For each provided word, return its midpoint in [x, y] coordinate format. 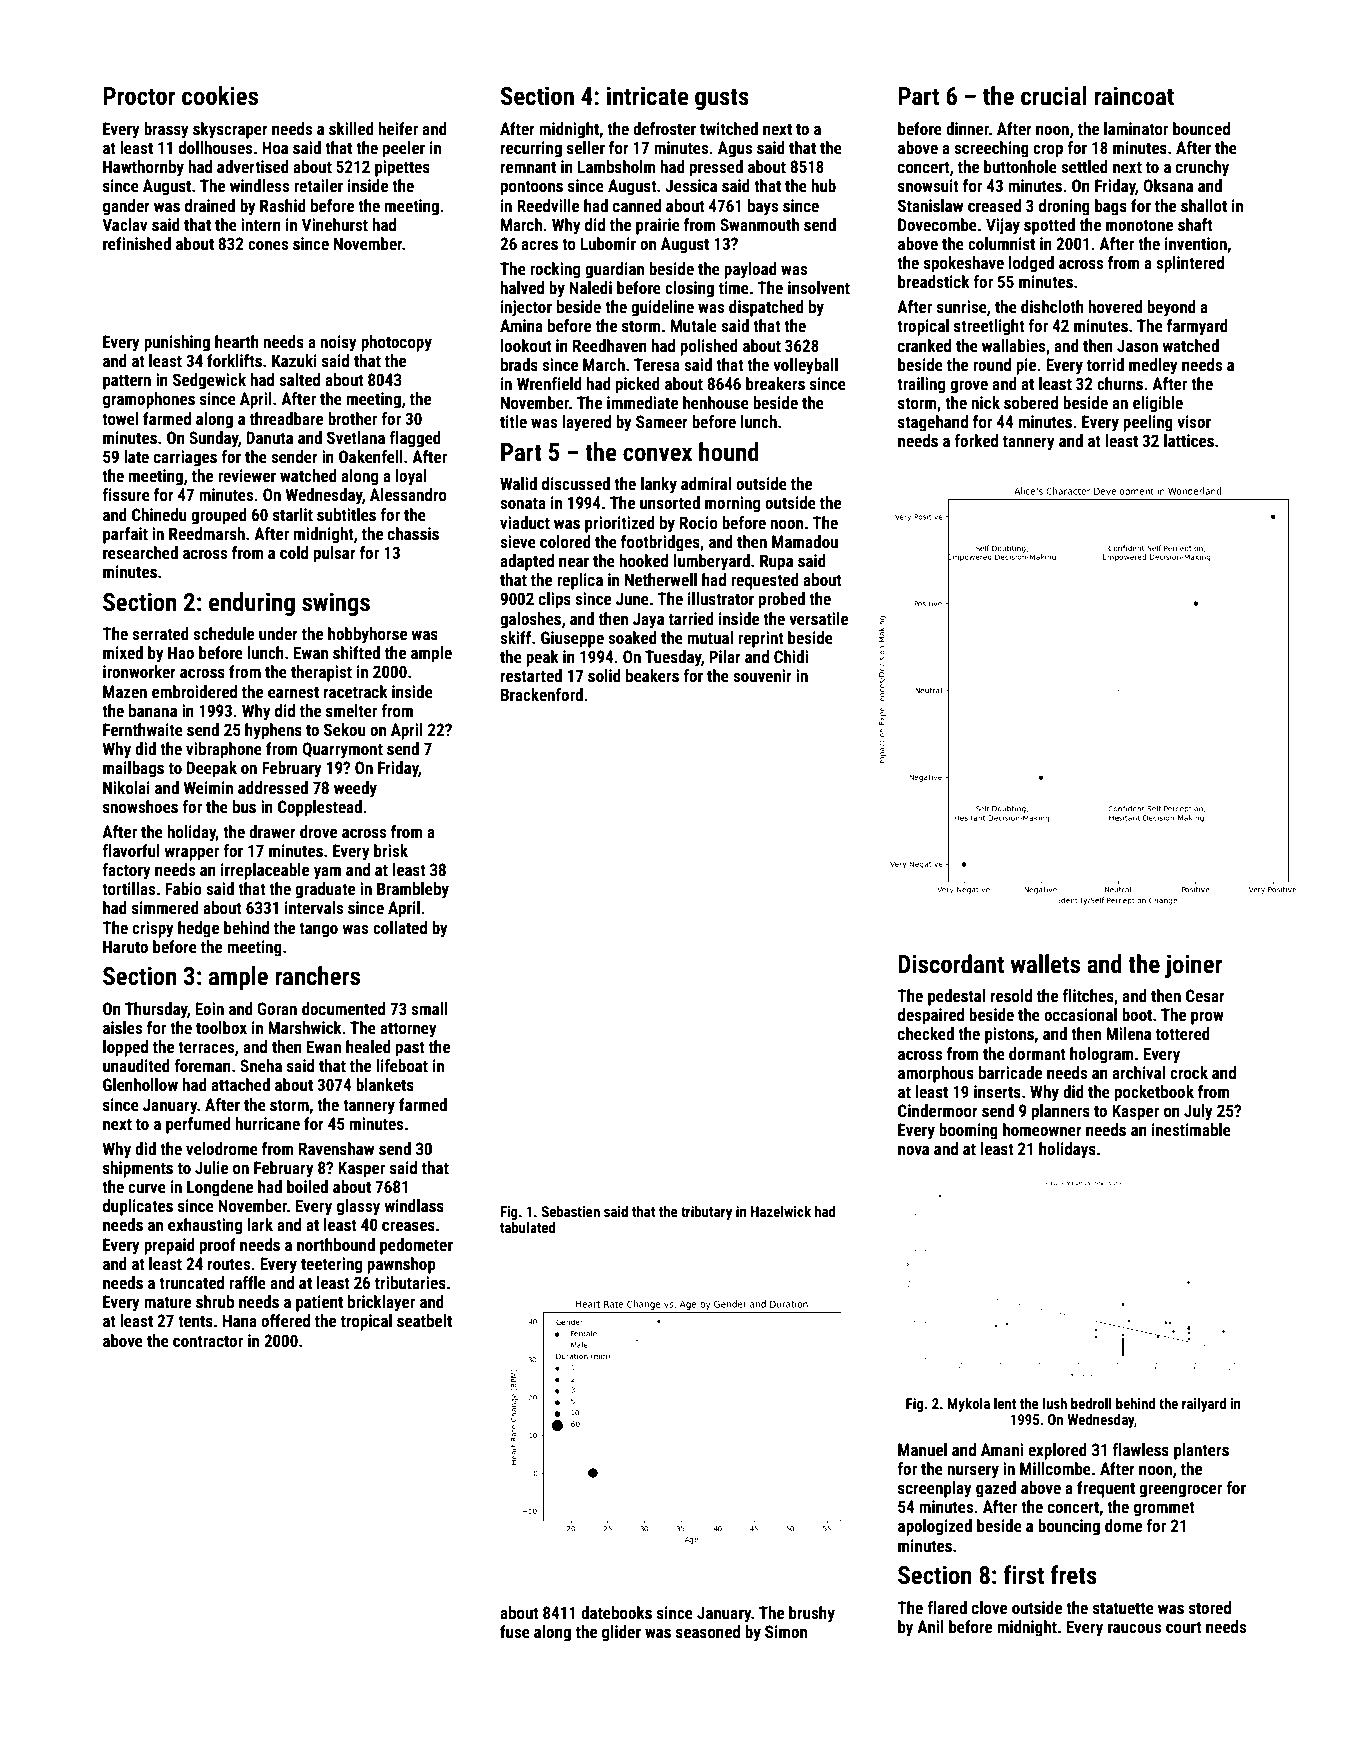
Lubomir [608, 243]
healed [368, 1046]
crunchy [1202, 168]
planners [1061, 1112]
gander [126, 207]
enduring [252, 604]
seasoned [708, 1631]
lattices [1189, 440]
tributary [706, 1213]
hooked [643, 560]
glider [621, 1633]
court [1184, 1627]
